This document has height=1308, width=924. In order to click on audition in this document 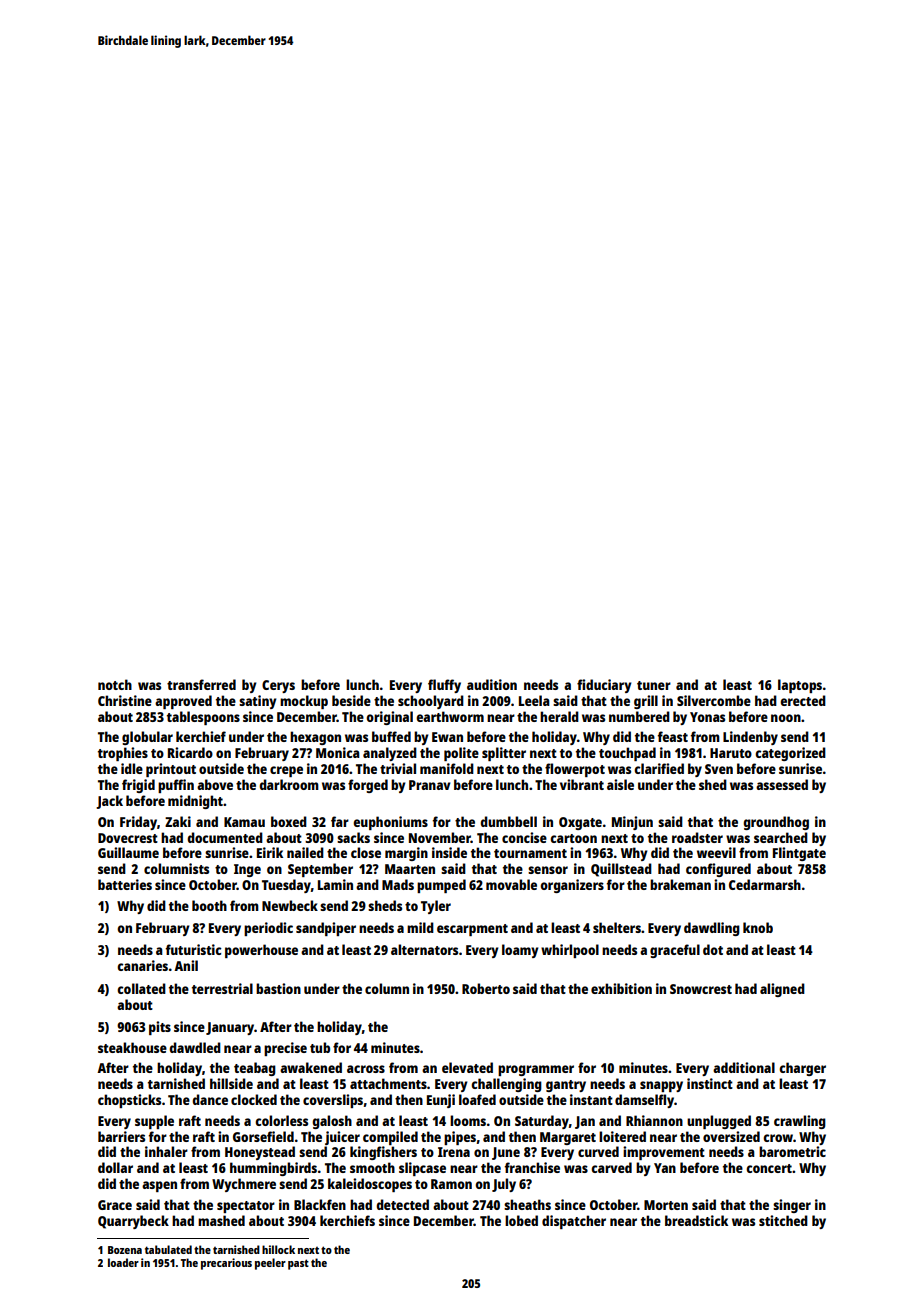, I will do `click(492, 684)`.
